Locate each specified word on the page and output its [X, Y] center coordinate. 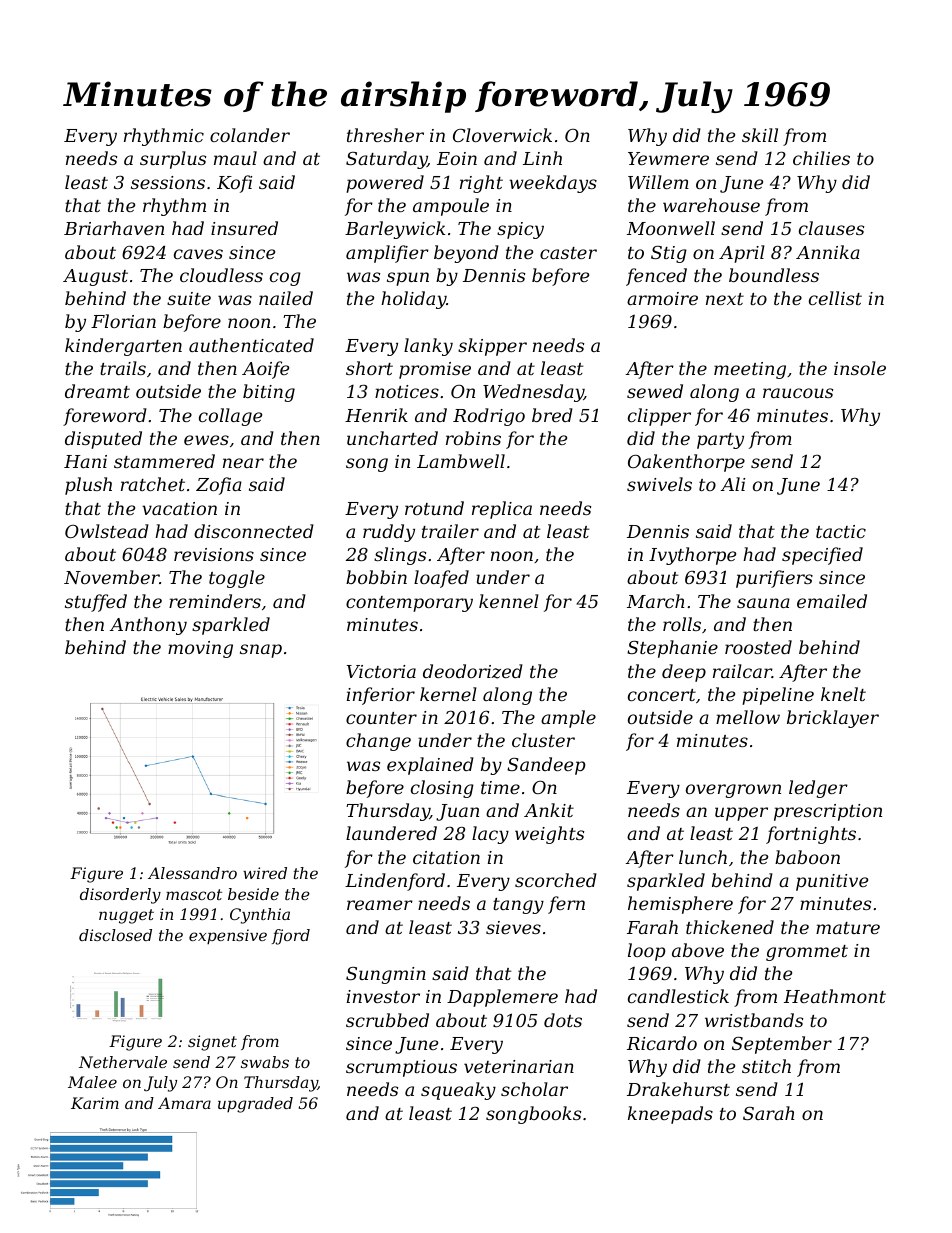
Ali [733, 484]
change [378, 742]
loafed [441, 579]
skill [760, 135]
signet [212, 1043]
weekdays [553, 184]
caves [198, 254]
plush [88, 486]
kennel [509, 601]
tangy [518, 906]
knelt [843, 694]
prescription [828, 812]
